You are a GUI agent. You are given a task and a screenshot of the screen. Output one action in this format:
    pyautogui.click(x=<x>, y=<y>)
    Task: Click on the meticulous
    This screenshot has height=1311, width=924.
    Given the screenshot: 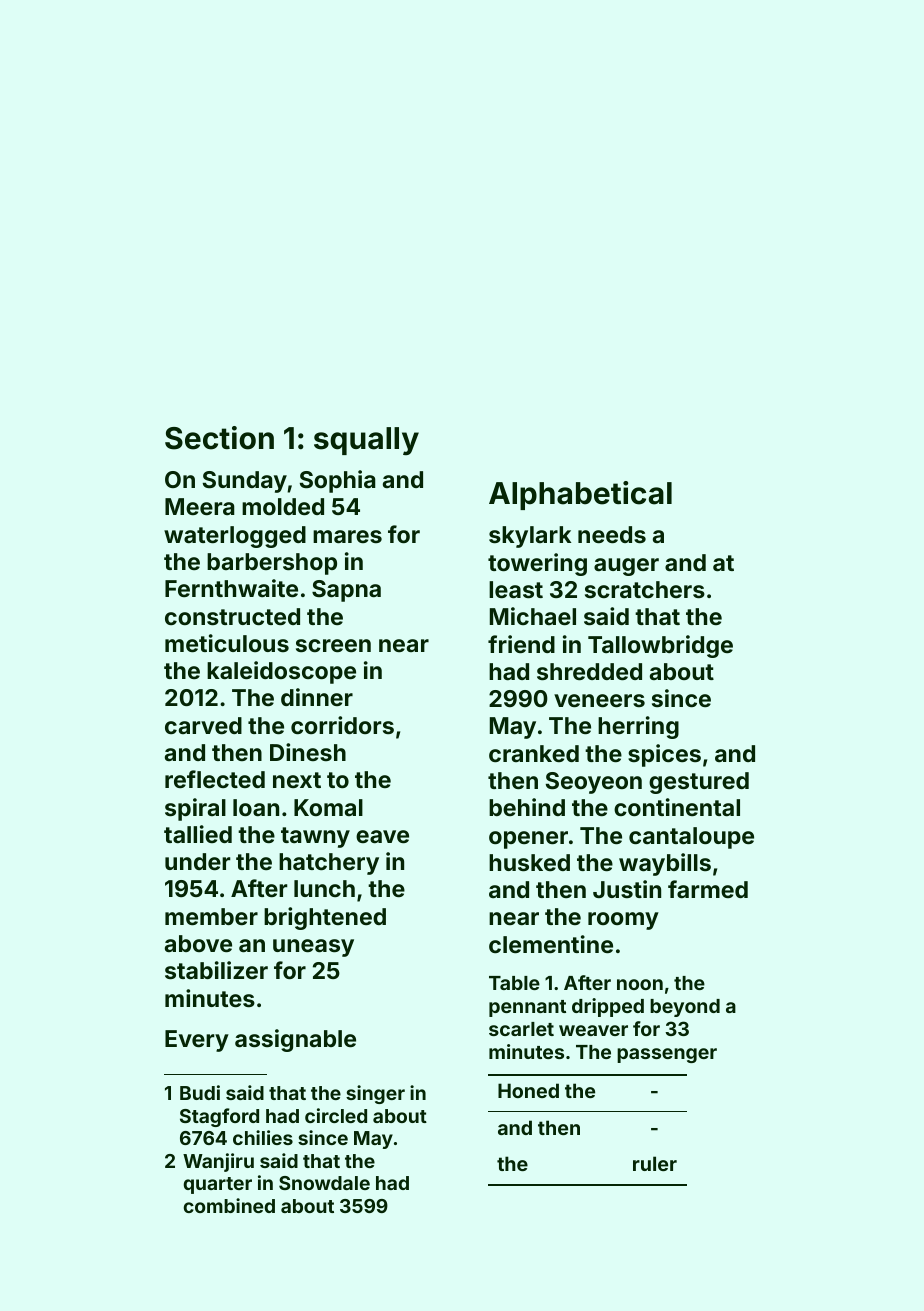 What is the action you would take?
    pyautogui.click(x=227, y=643)
